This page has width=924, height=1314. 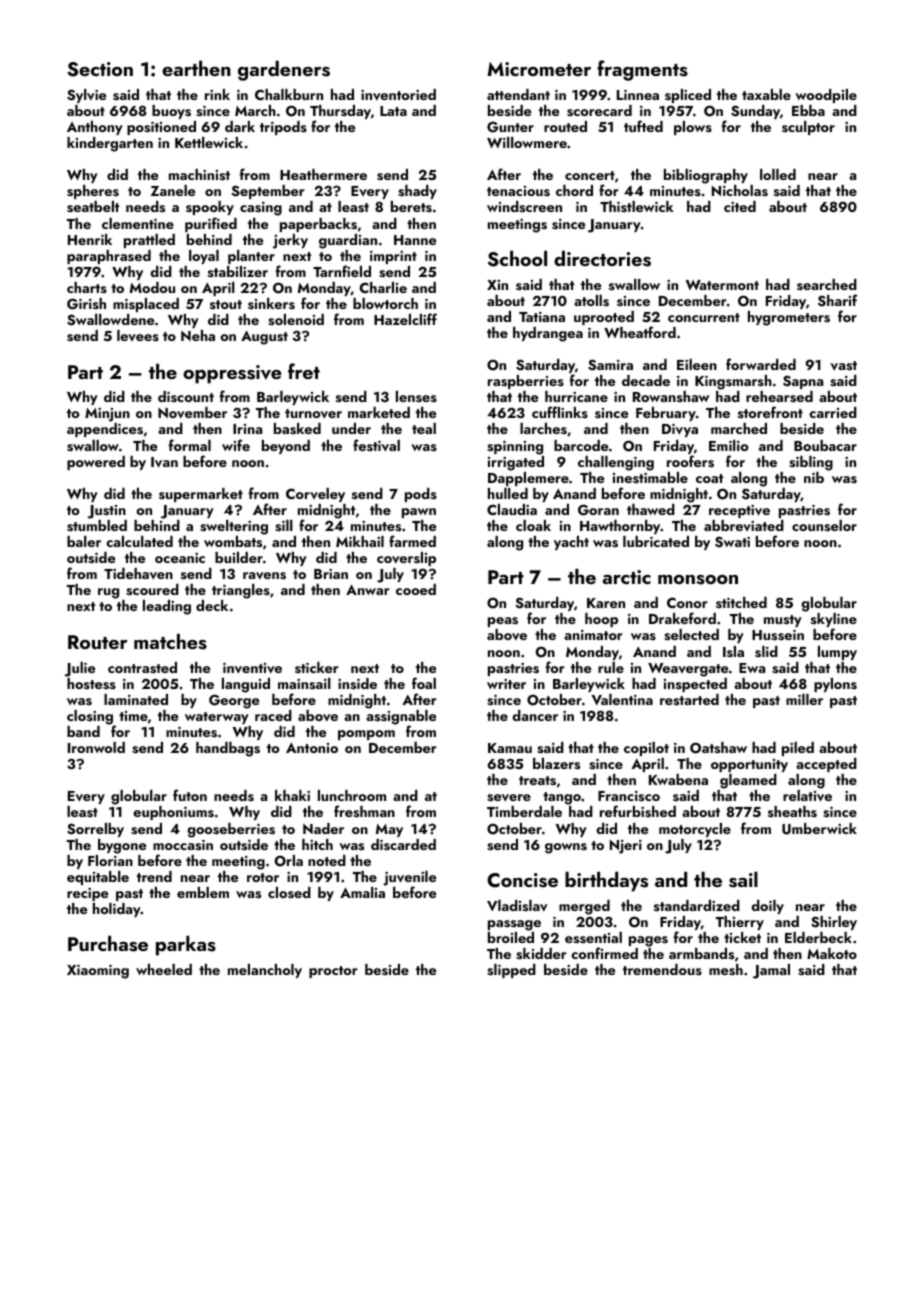 What do you see at coordinates (511, 937) in the page?
I see `broiled` at bounding box center [511, 937].
